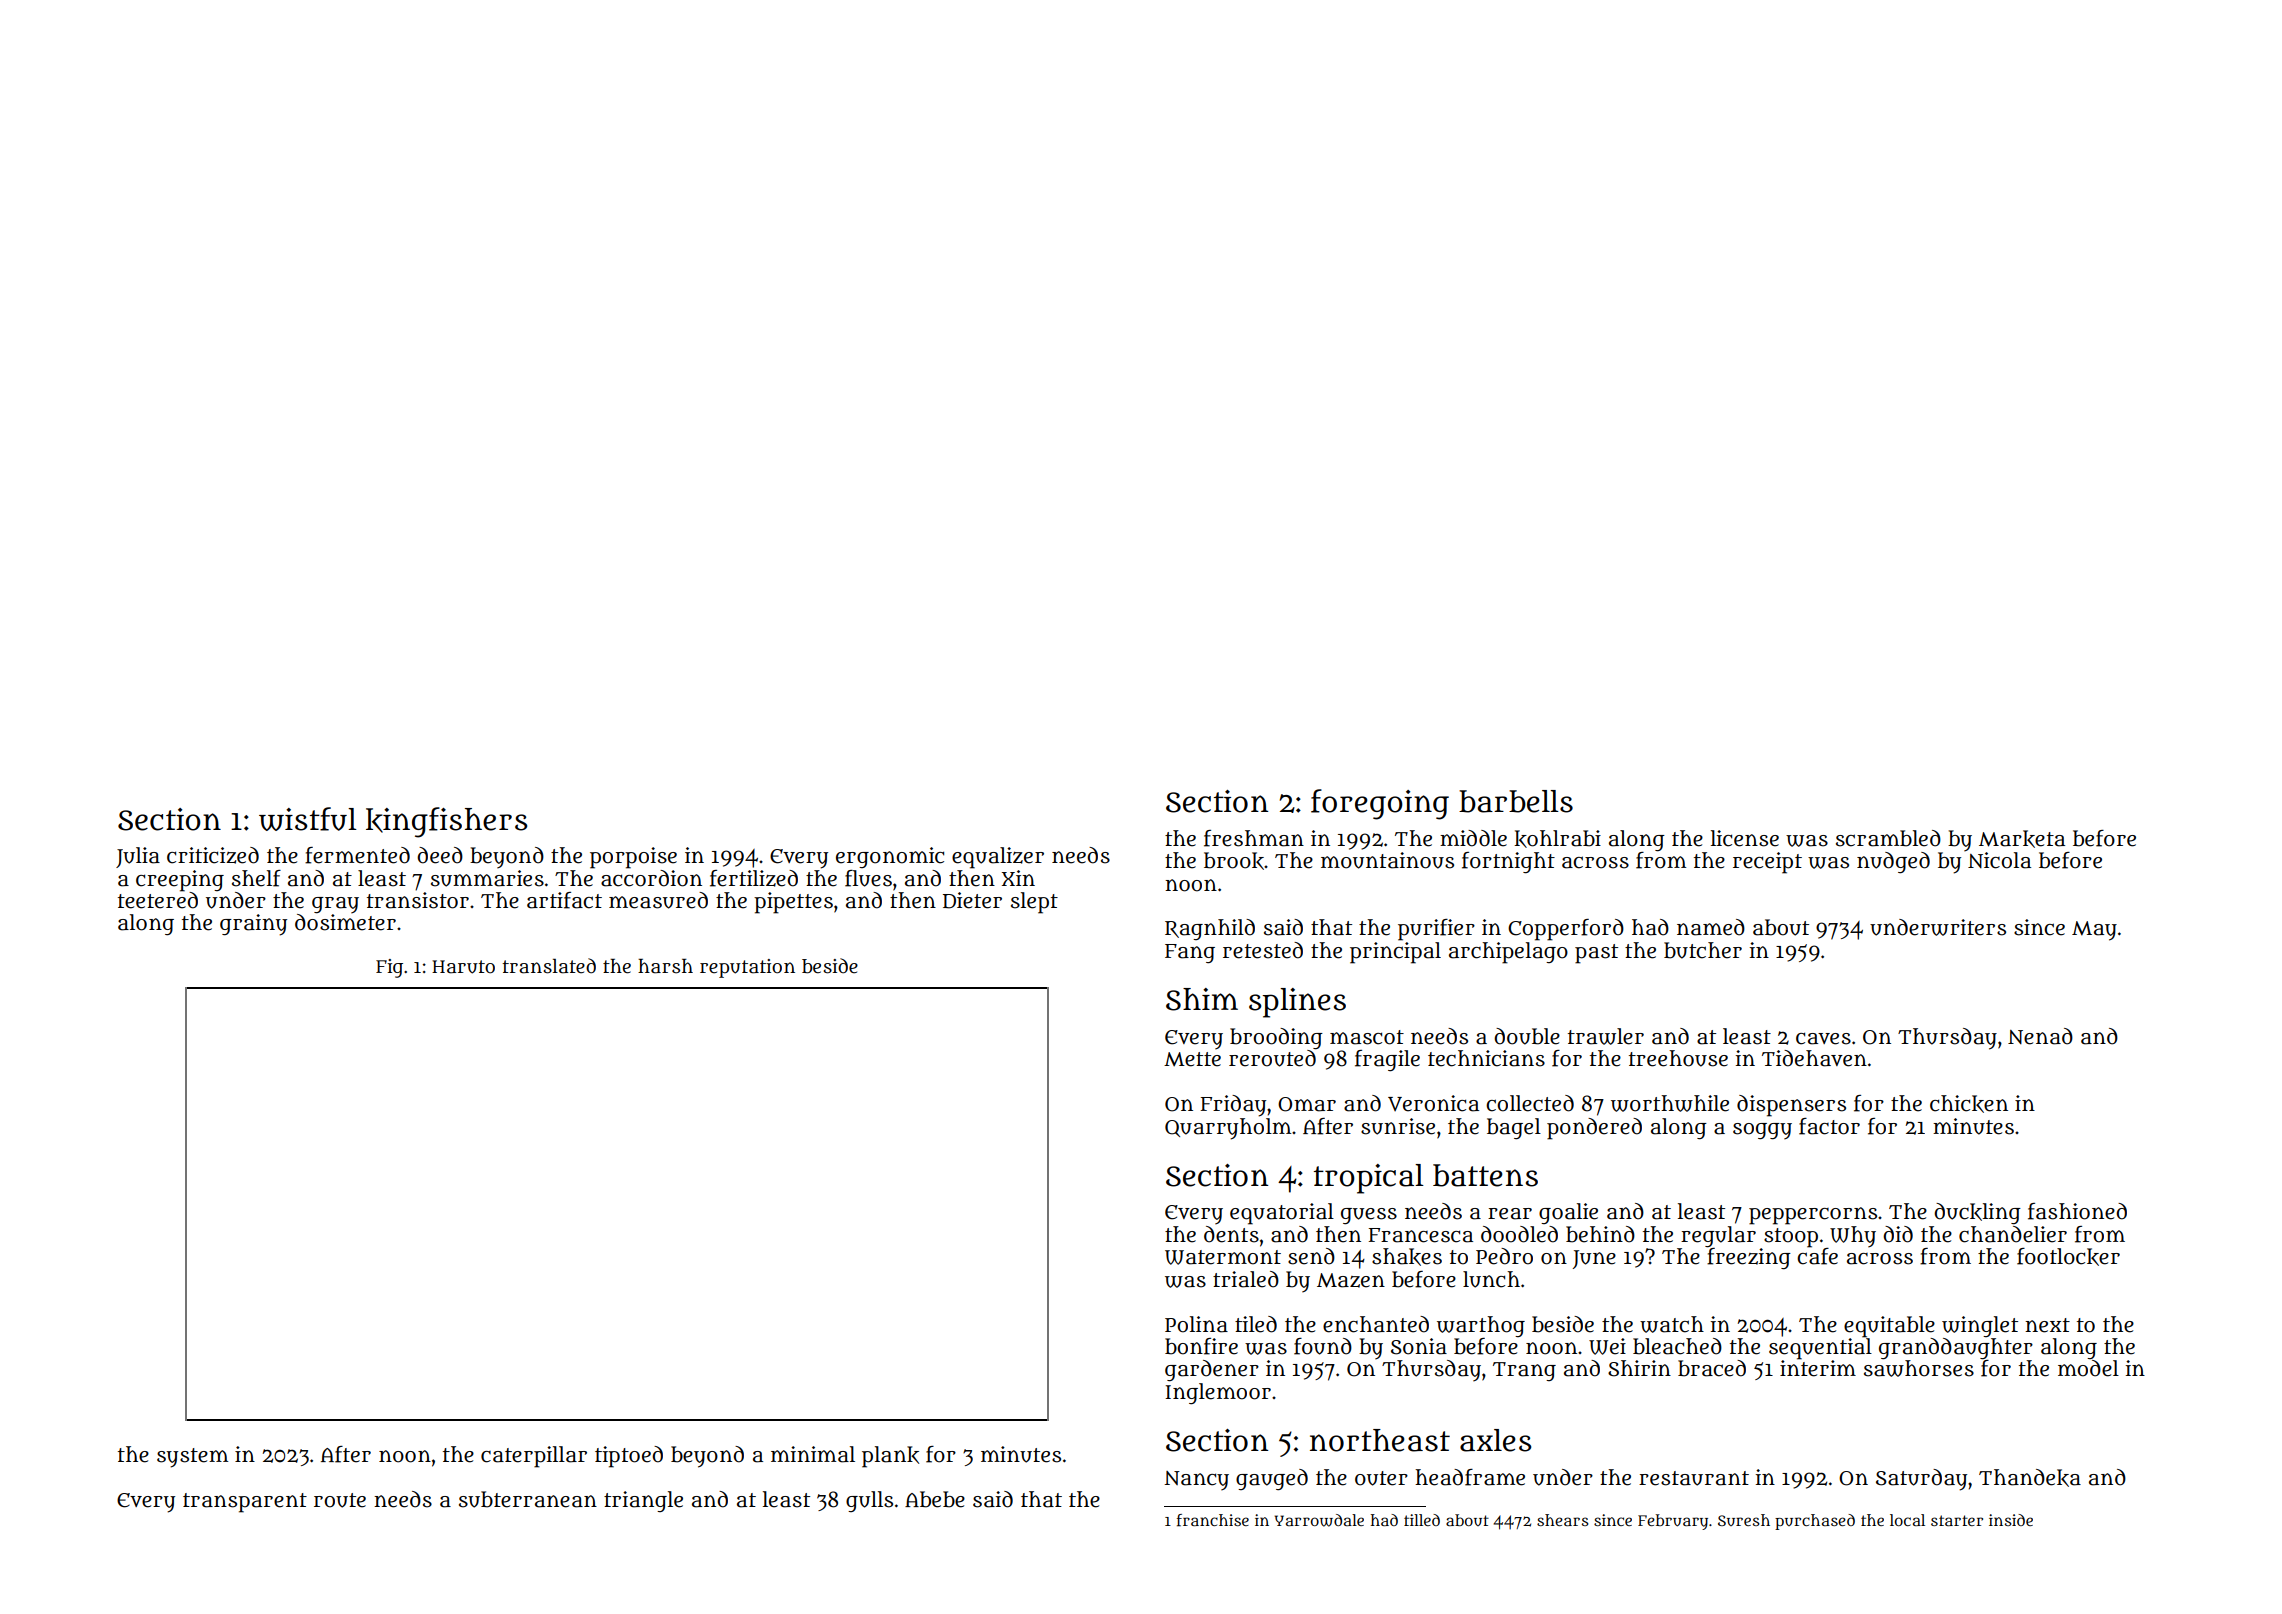 This screenshot has width=2282, height=1614. I want to click on barbells, so click(1516, 801).
